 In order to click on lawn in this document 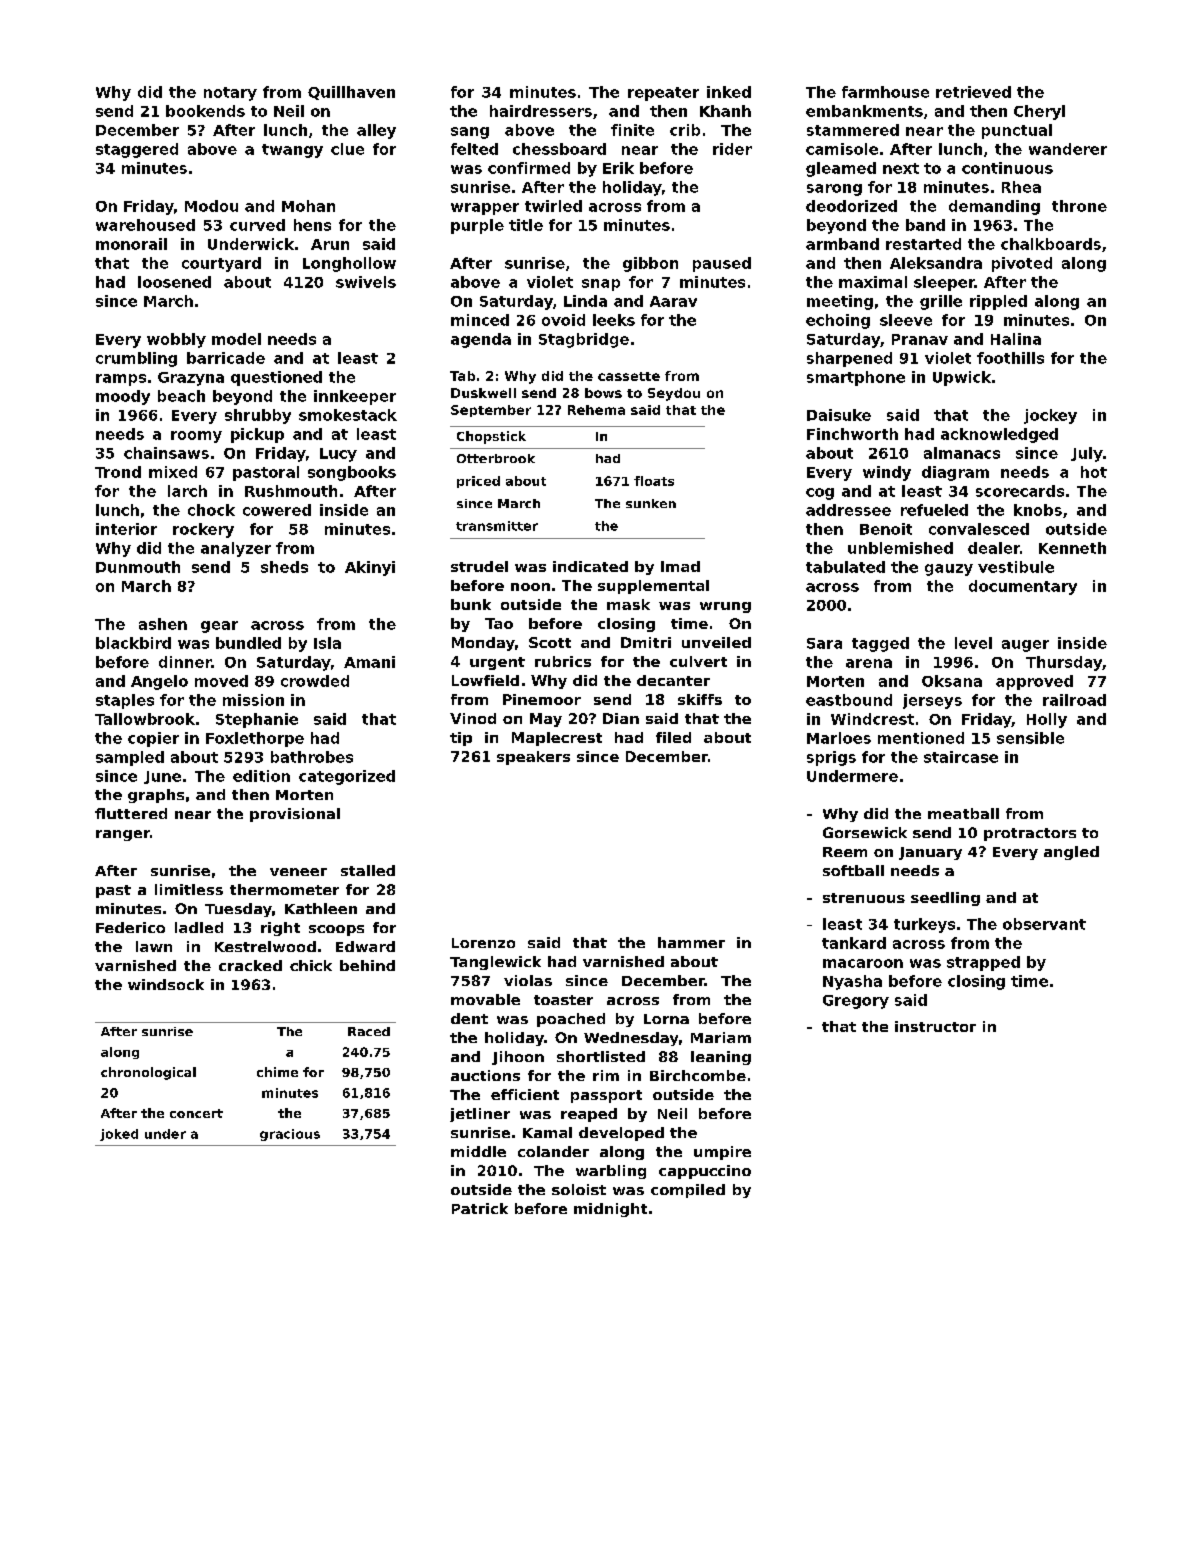, I will do `click(154, 946)`.
